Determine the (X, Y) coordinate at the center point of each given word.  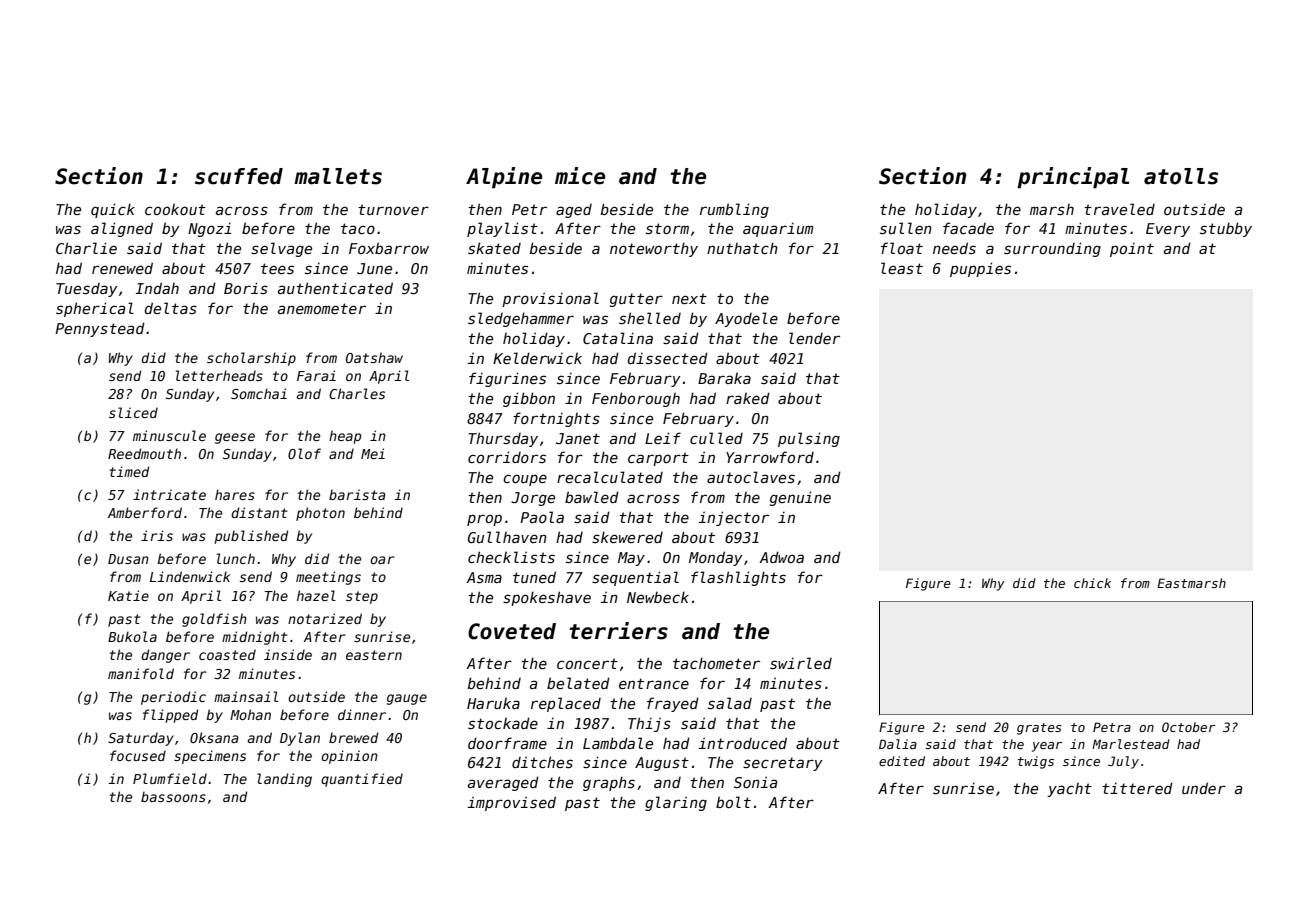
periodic (173, 698)
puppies (980, 269)
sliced (133, 412)
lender (814, 338)
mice (580, 176)
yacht (1069, 790)
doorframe (507, 743)
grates (1039, 729)
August (662, 764)
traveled (1119, 209)
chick (1092, 583)
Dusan (128, 559)
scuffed (239, 176)
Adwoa (781, 557)
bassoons (173, 796)
